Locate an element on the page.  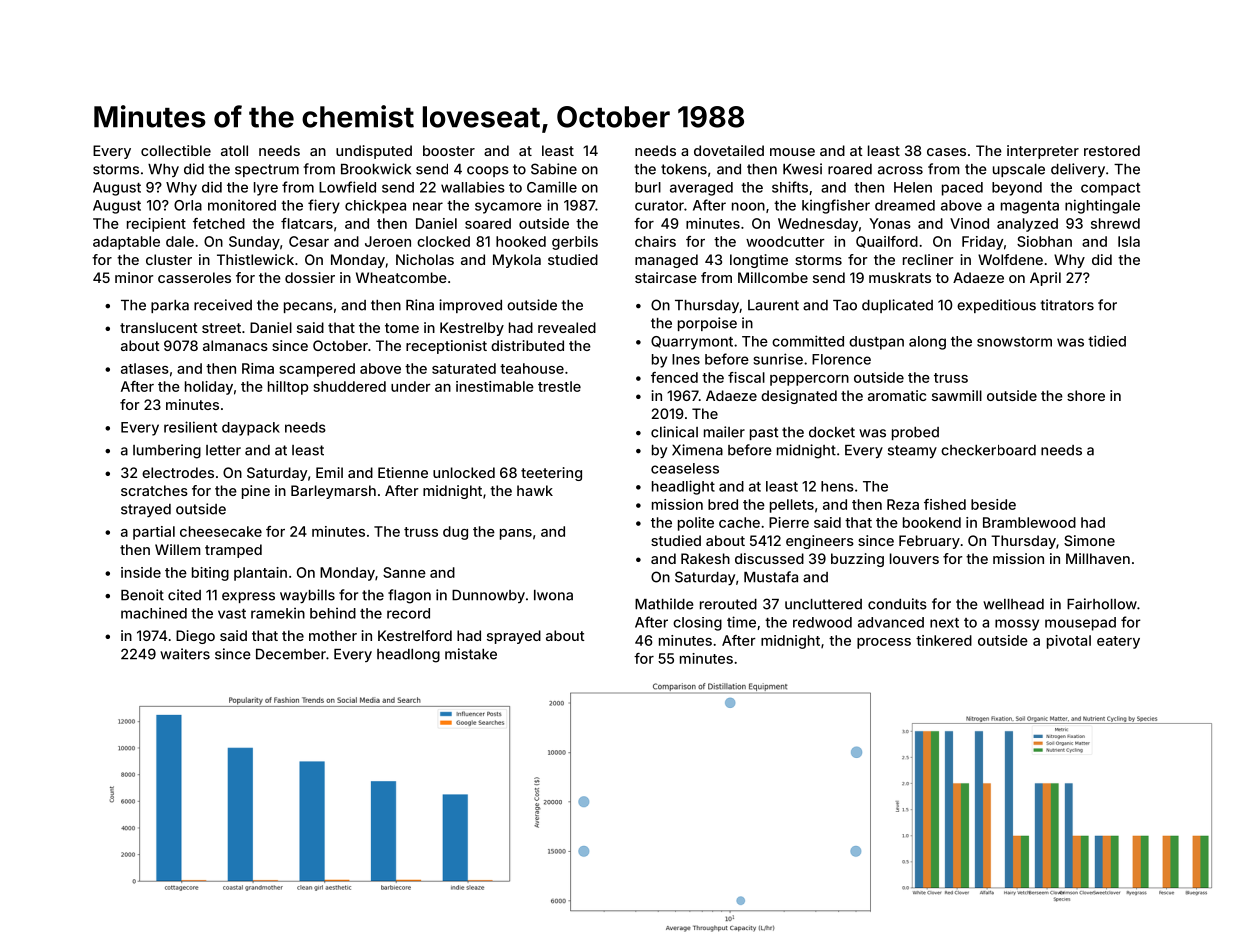
scratches is located at coordinates (154, 490).
